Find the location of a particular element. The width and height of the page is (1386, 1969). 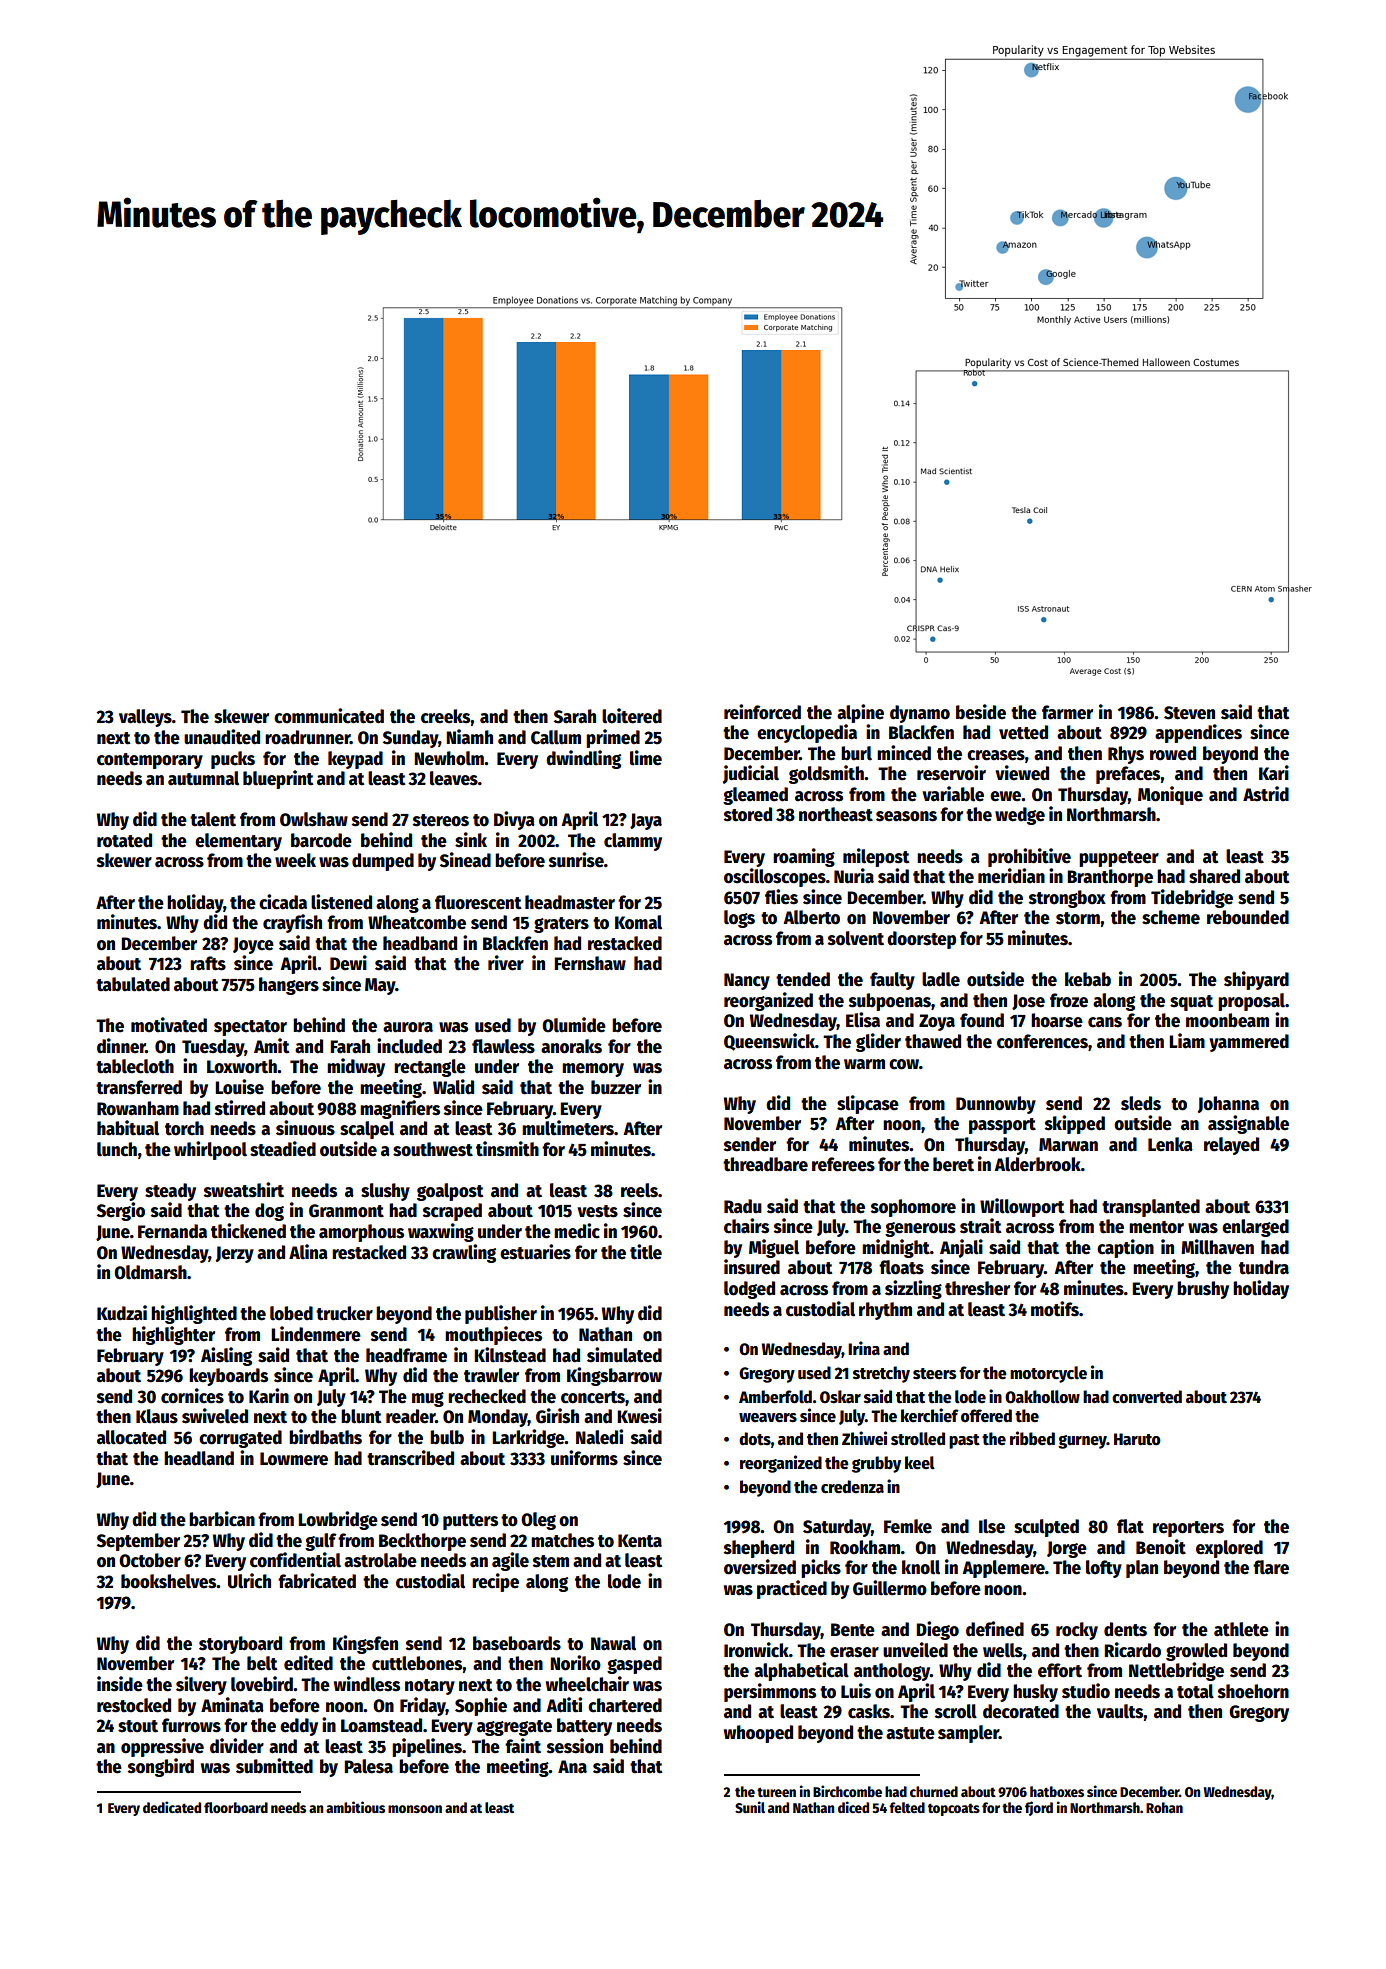

dumped is located at coordinates (383, 862).
